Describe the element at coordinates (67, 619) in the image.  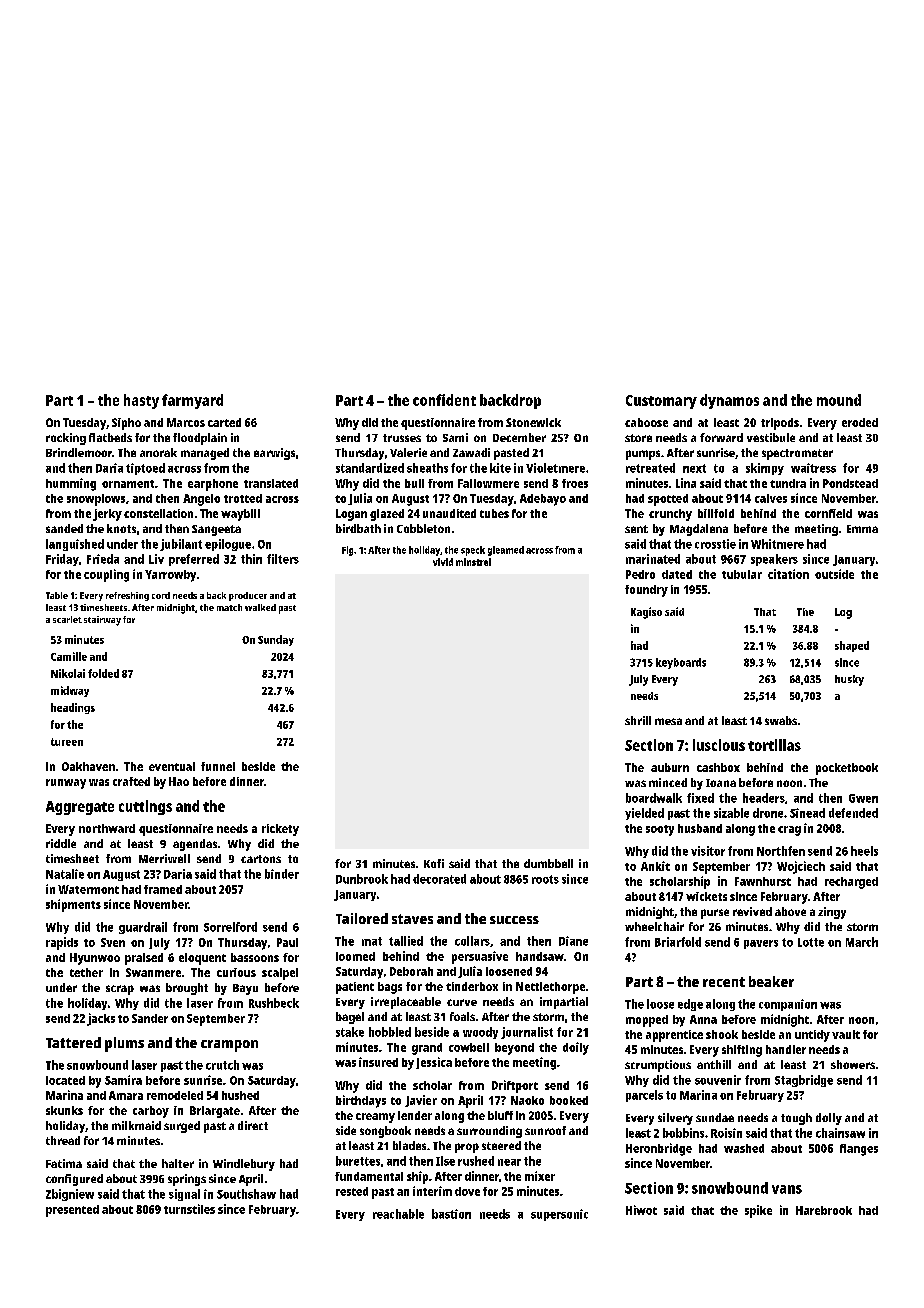
I see `scarlet` at that location.
